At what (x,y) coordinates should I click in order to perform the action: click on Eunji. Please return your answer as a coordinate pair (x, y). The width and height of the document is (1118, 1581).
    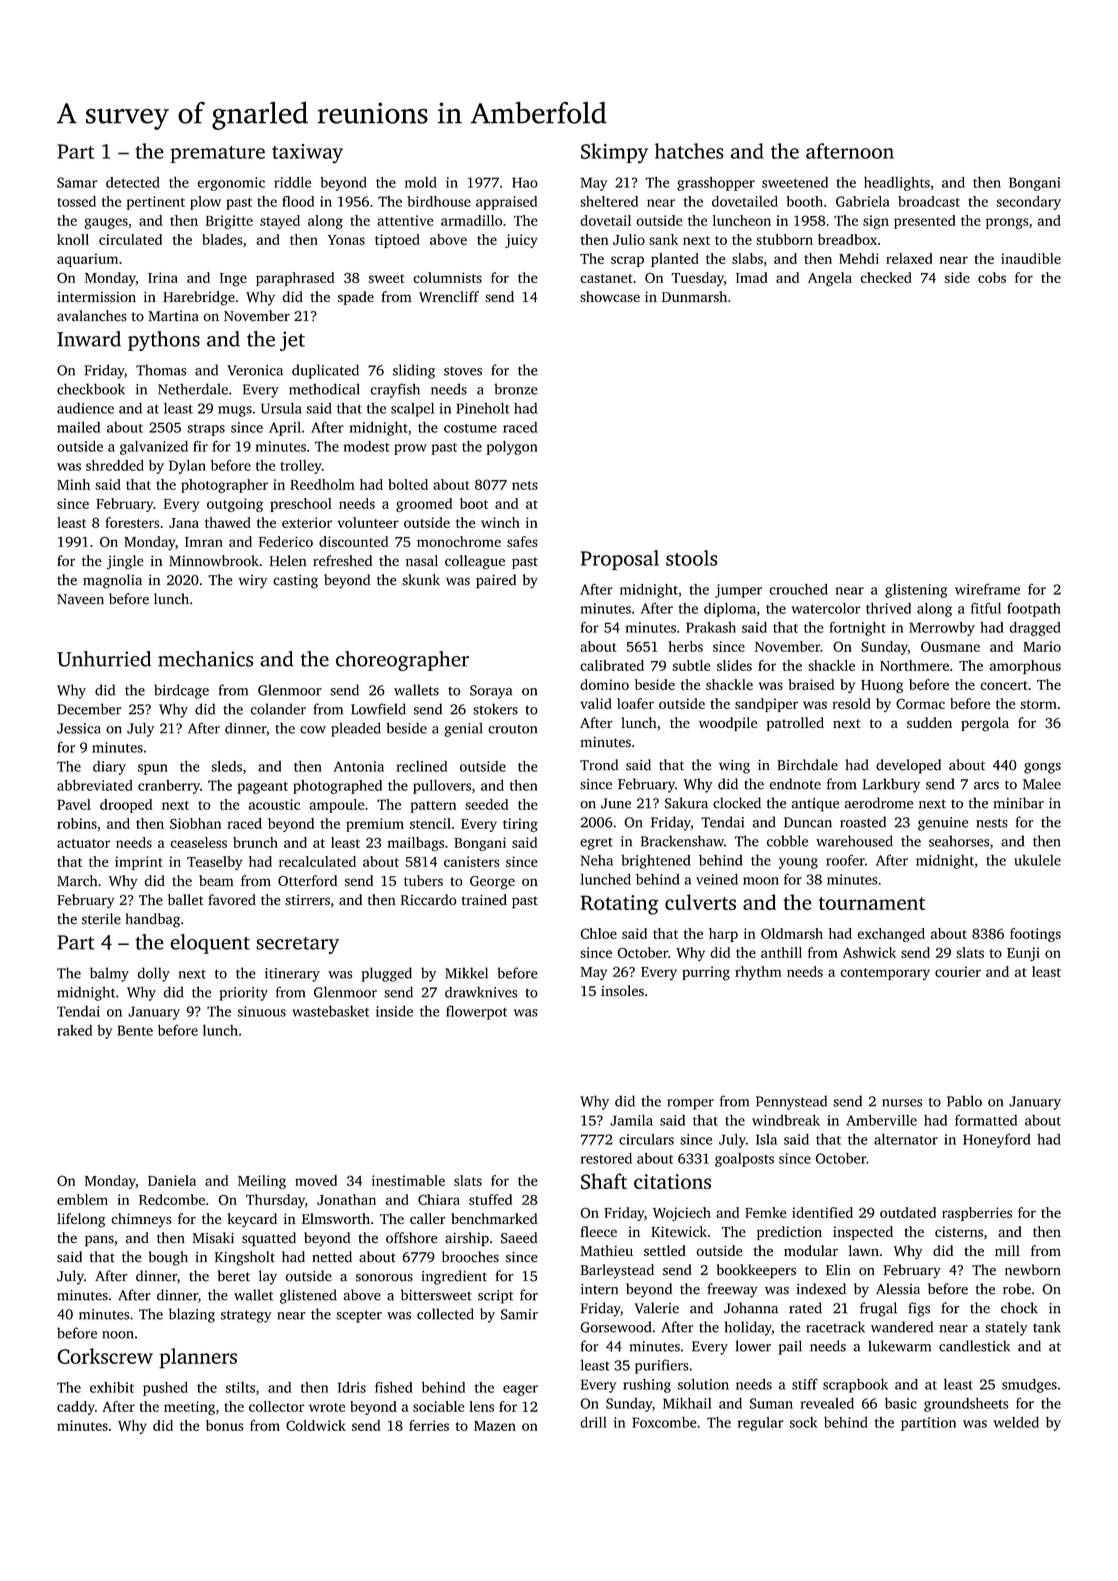
    Looking at the image, I should click on (1023, 954).
